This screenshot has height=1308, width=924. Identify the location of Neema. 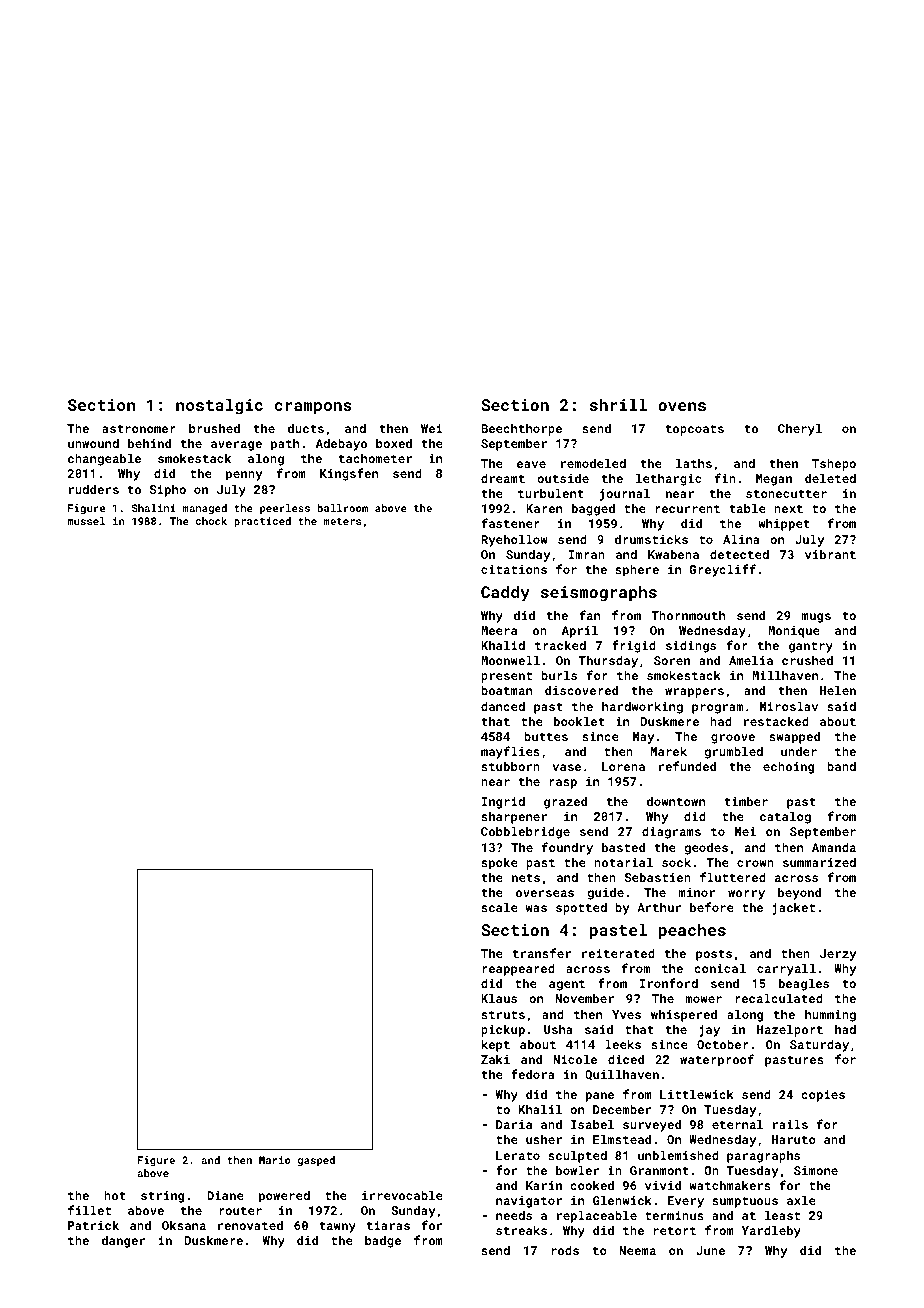
(638, 1250).
